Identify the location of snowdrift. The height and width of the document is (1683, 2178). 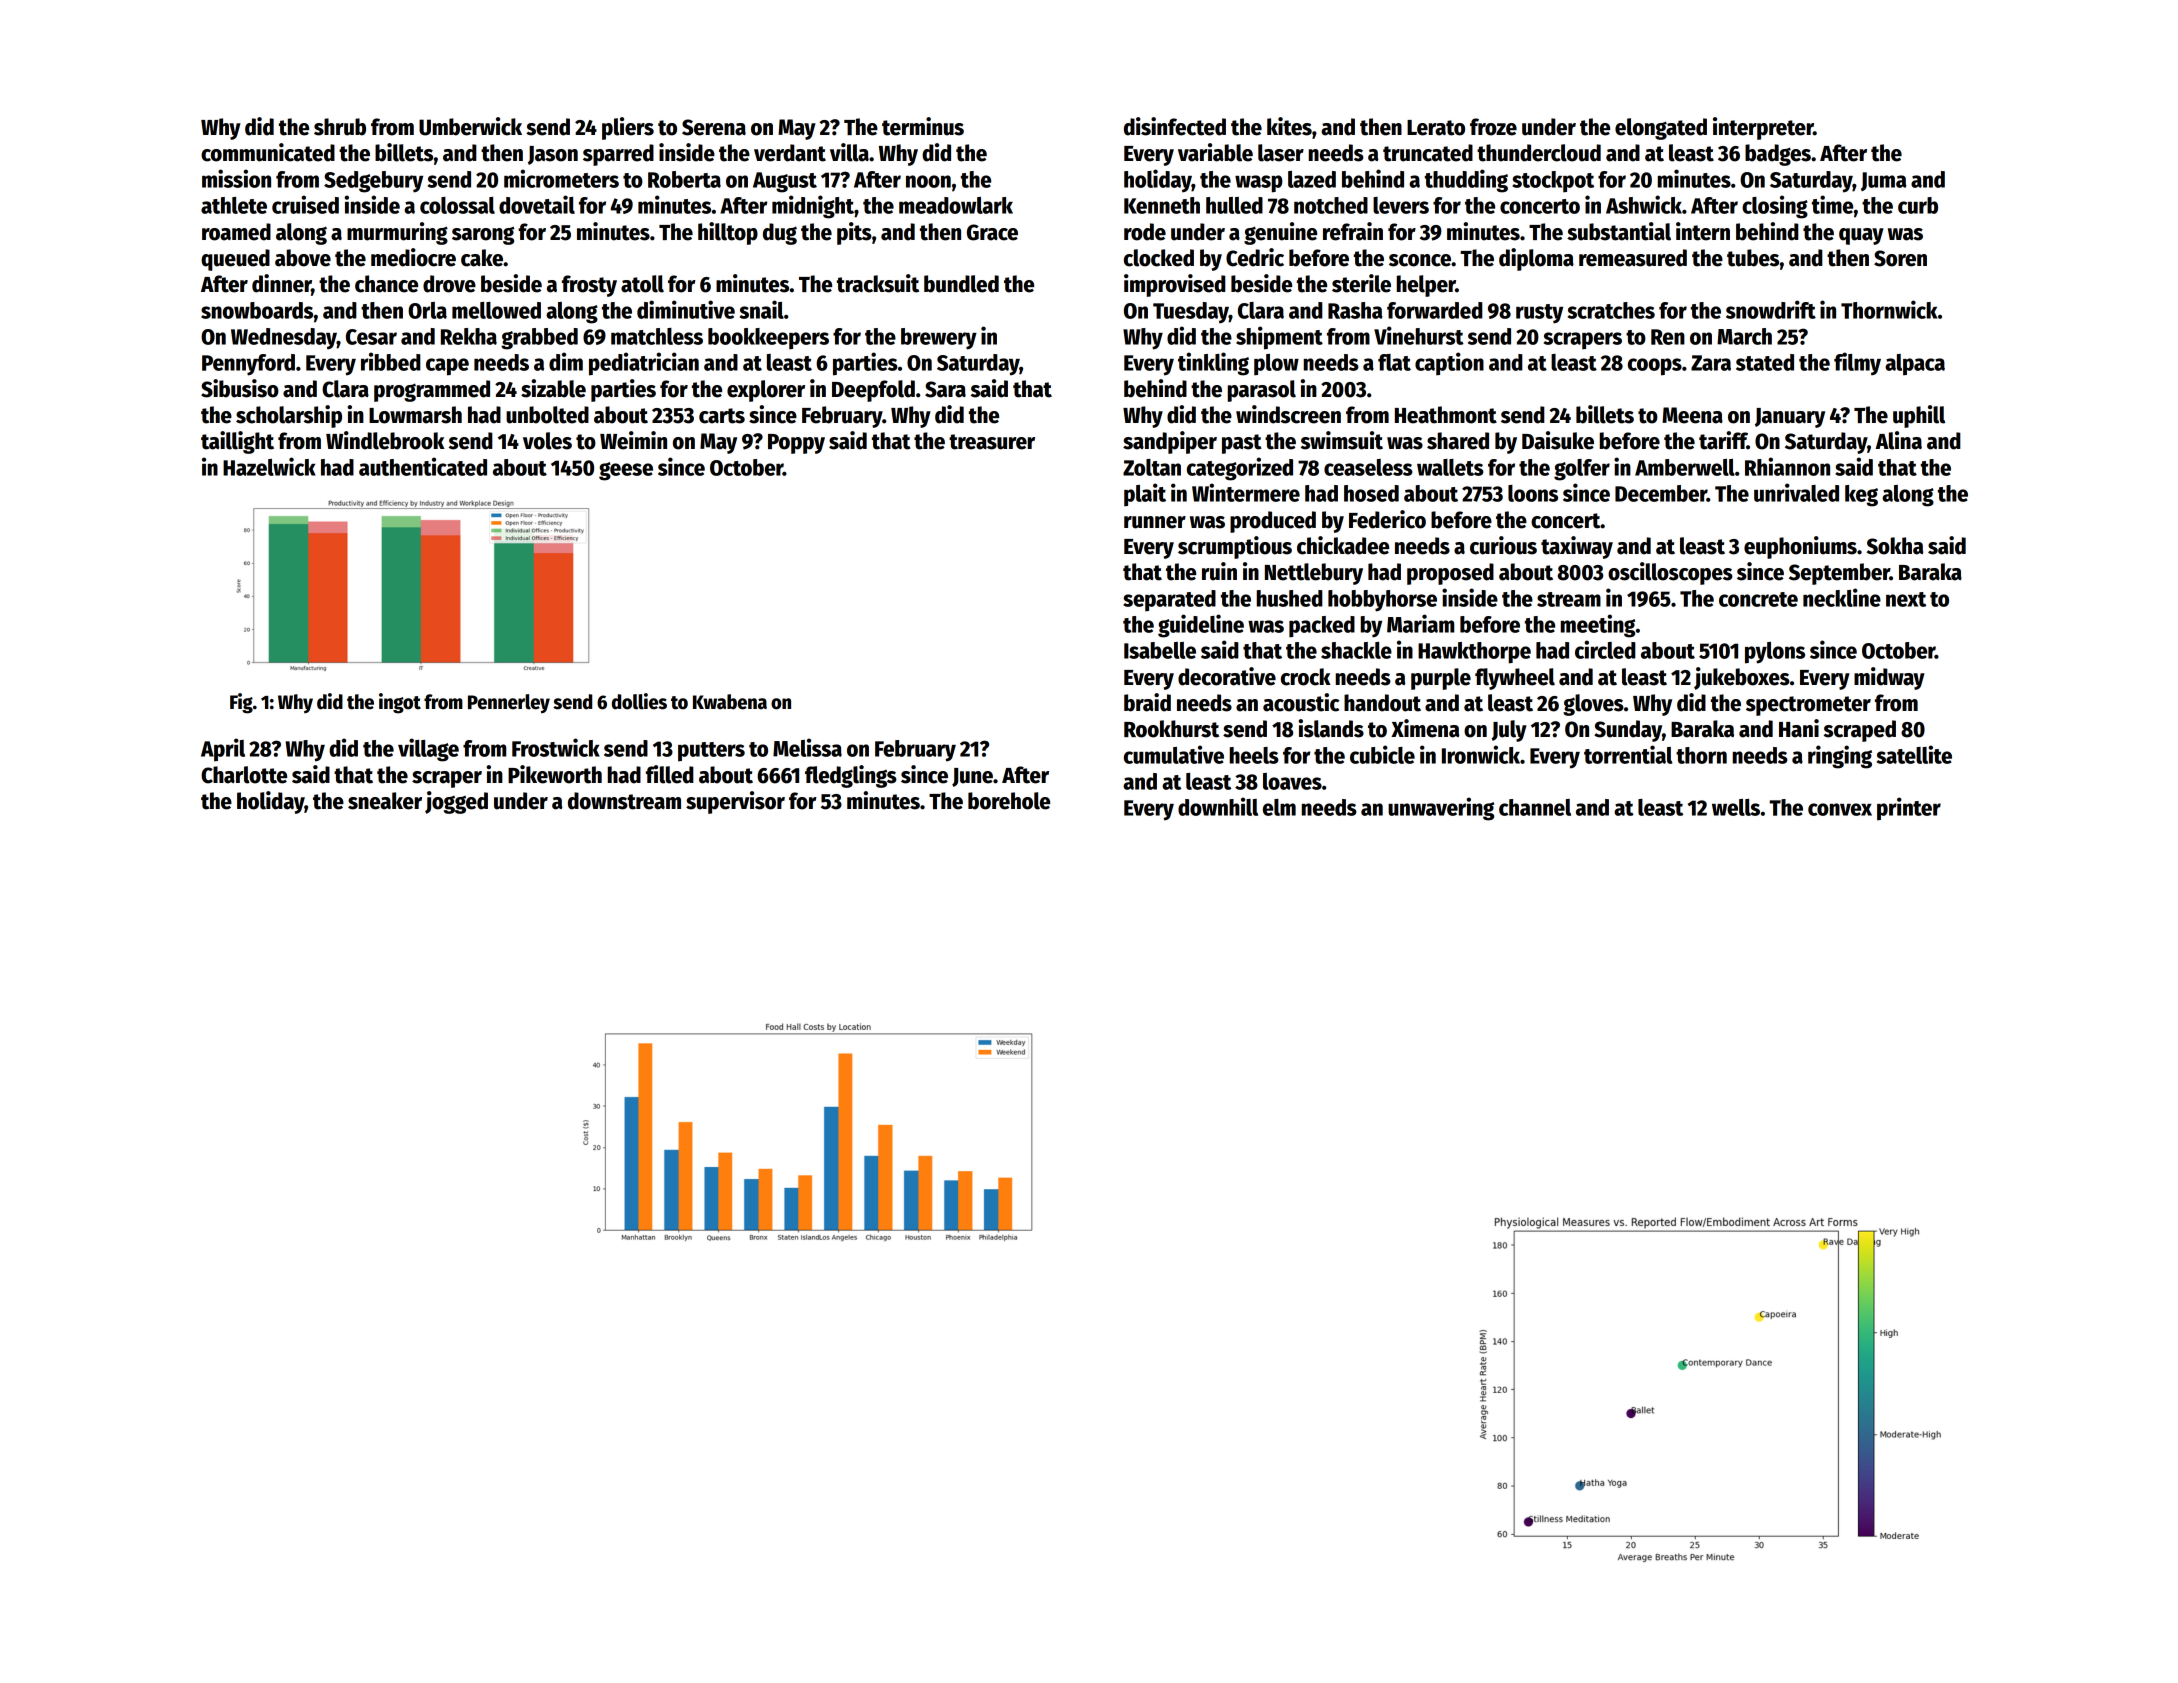
(1771, 309).
